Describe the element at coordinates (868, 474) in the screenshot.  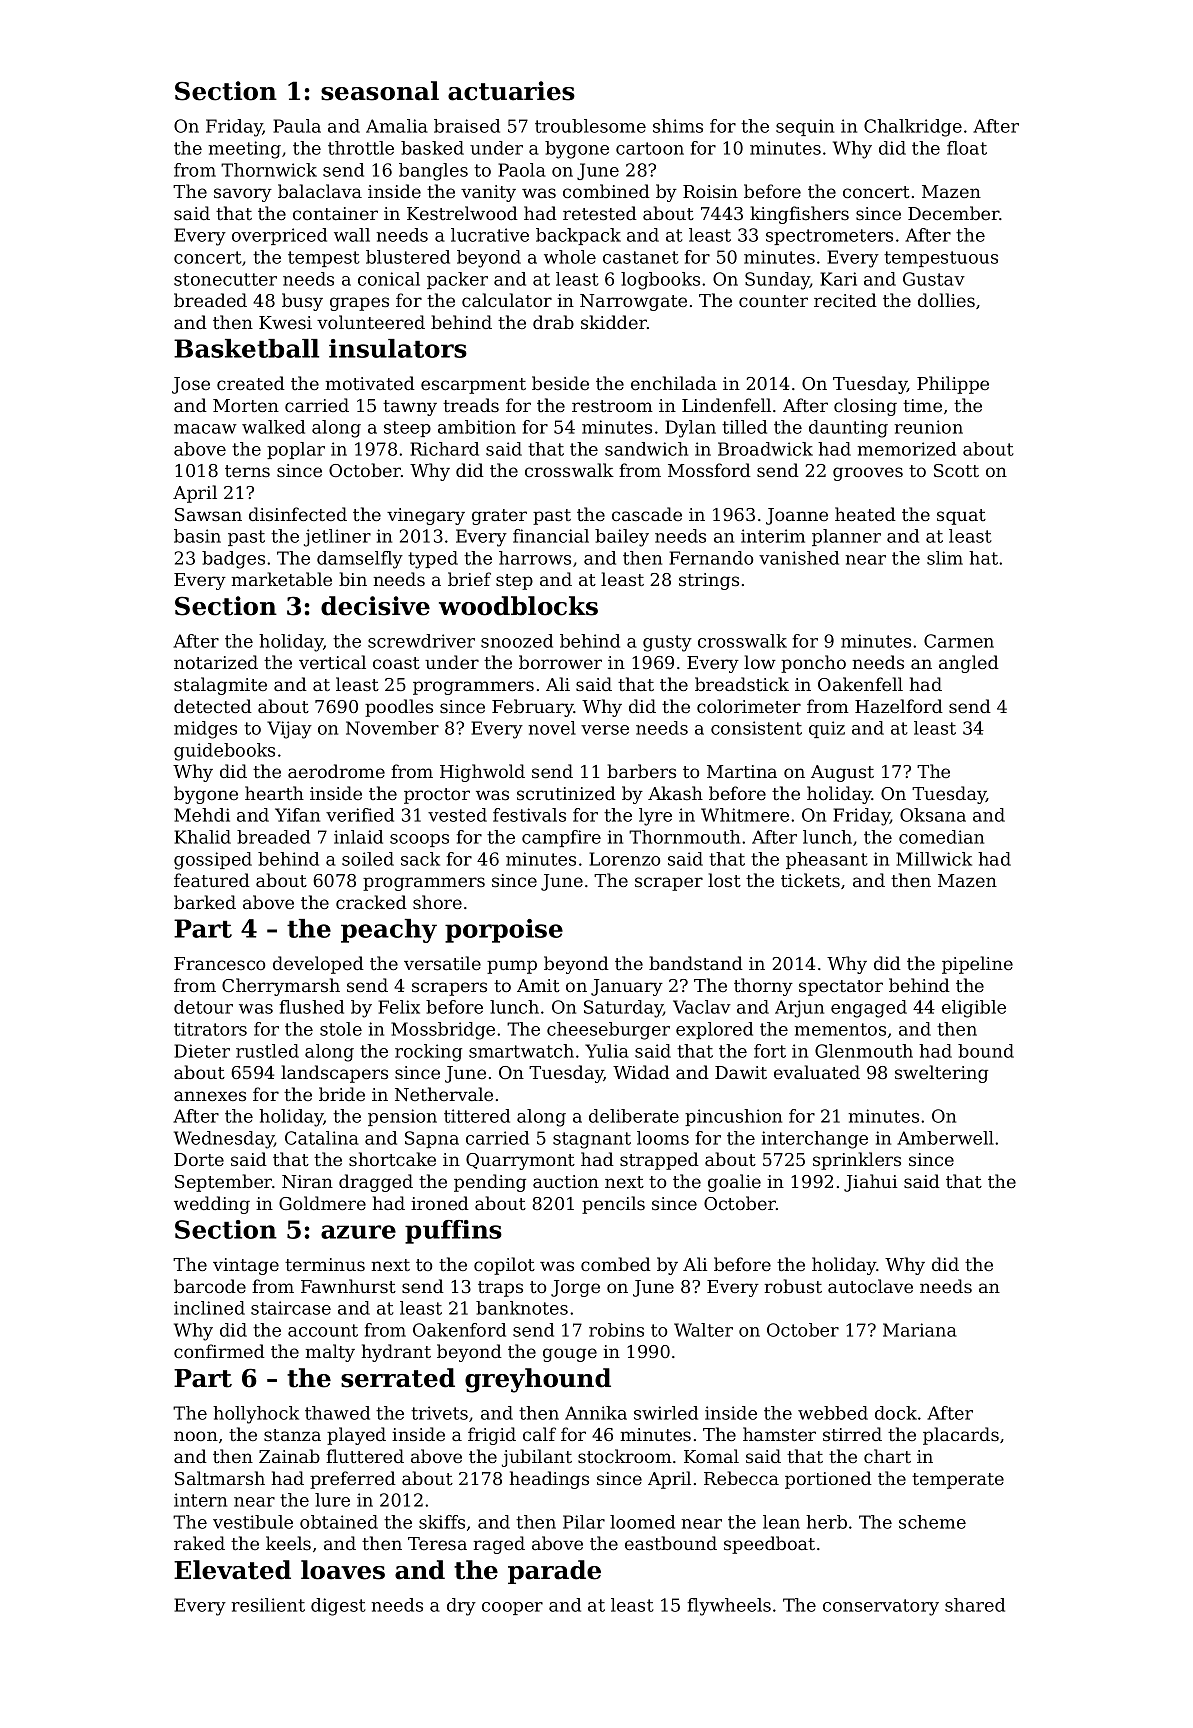
I see `grooves` at that location.
